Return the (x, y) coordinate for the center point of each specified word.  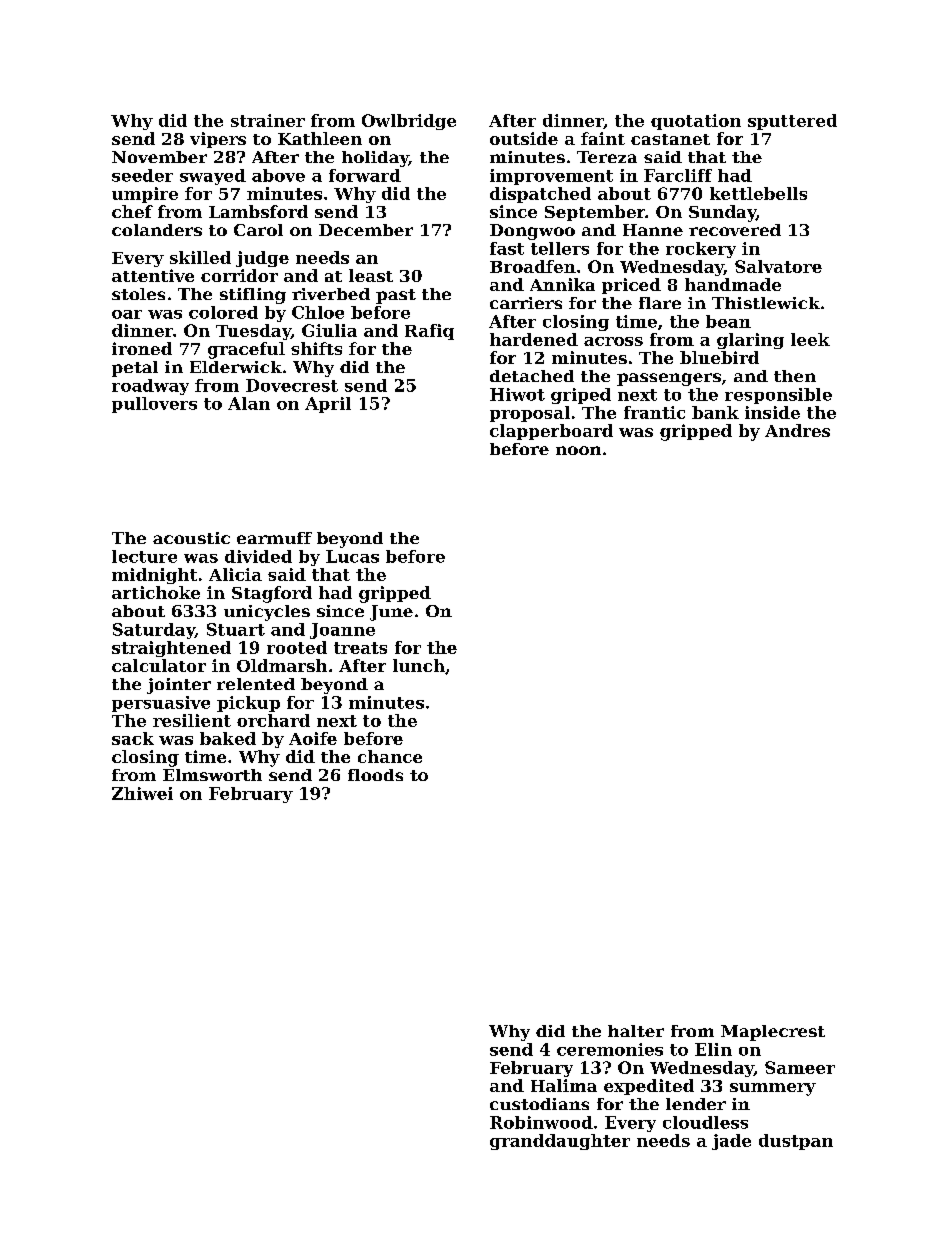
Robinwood (541, 1122)
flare (660, 303)
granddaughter (560, 1142)
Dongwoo (532, 232)
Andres (797, 430)
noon (578, 450)
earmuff (274, 538)
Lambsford (258, 211)
